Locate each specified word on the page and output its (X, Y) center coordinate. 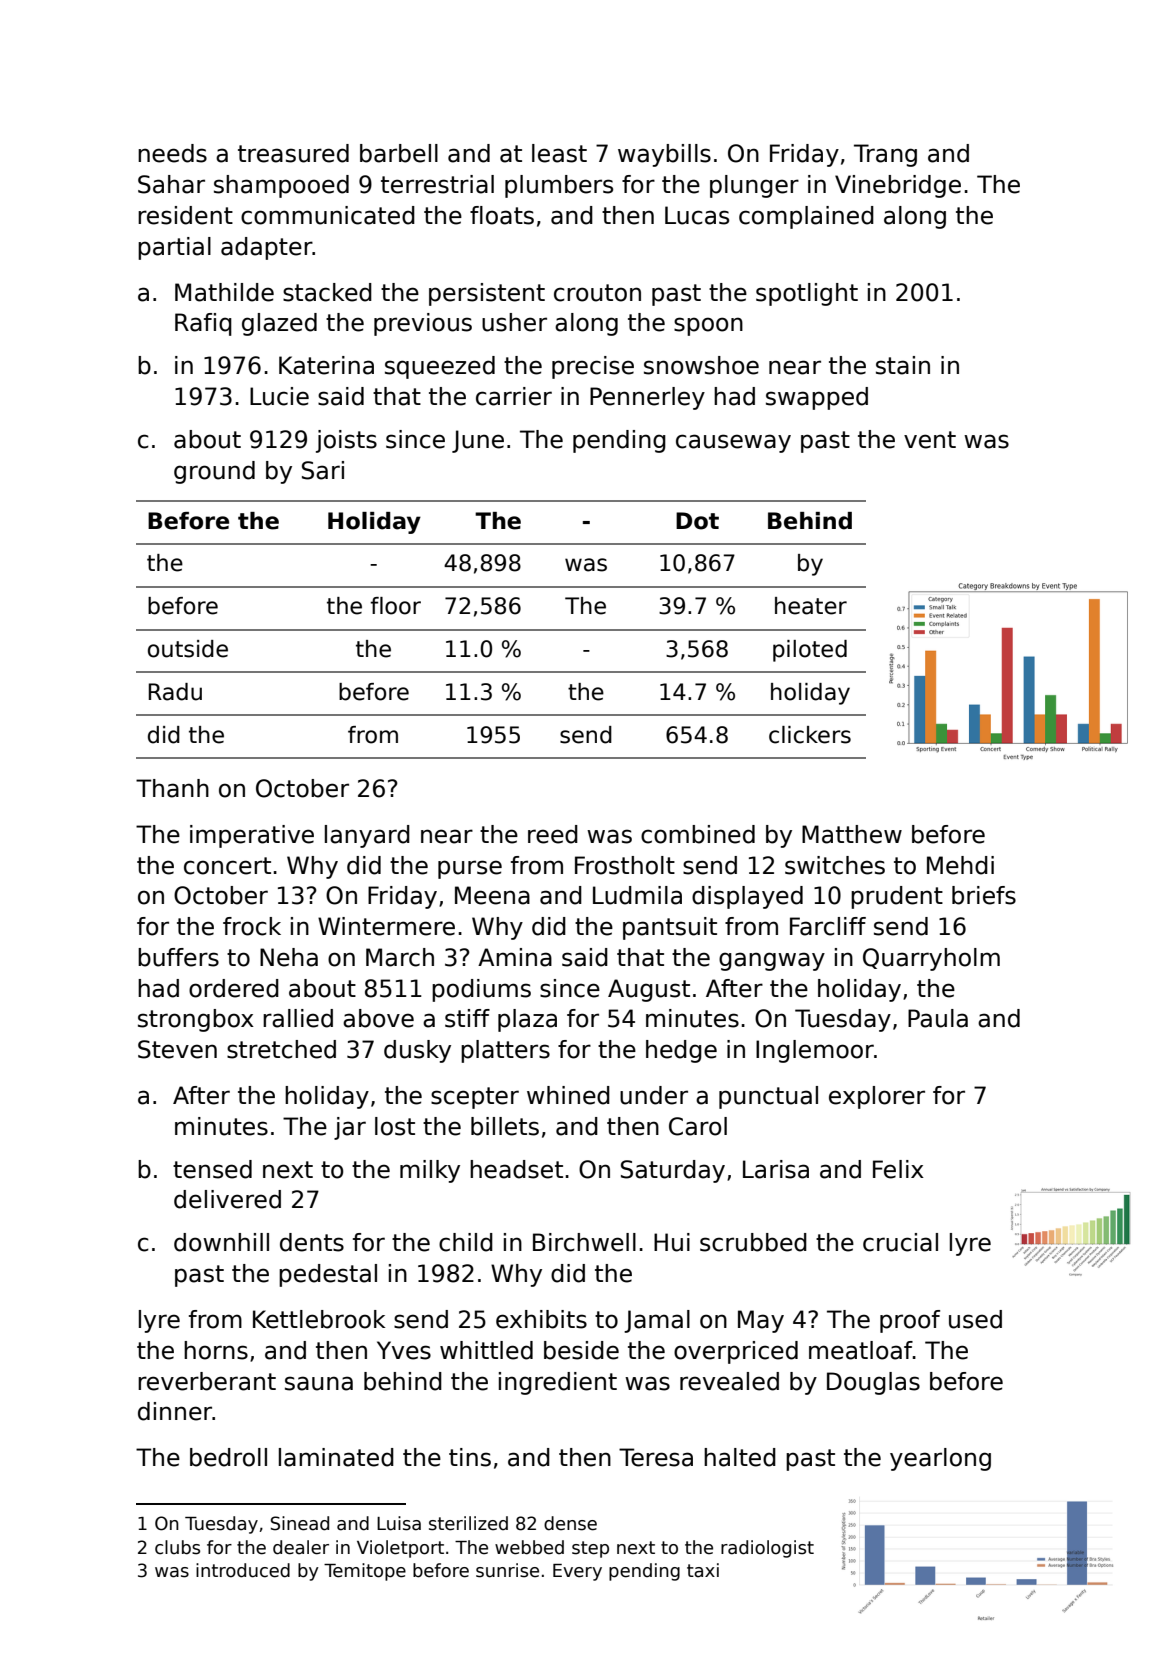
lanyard (367, 836)
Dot (697, 521)
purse (470, 869)
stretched (281, 1049)
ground (214, 472)
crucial (900, 1242)
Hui (672, 1242)
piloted (810, 651)
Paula (938, 1018)
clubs (177, 1547)
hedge (681, 1051)
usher (514, 322)
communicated (328, 215)
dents (312, 1242)
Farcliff (828, 926)
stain (903, 365)
